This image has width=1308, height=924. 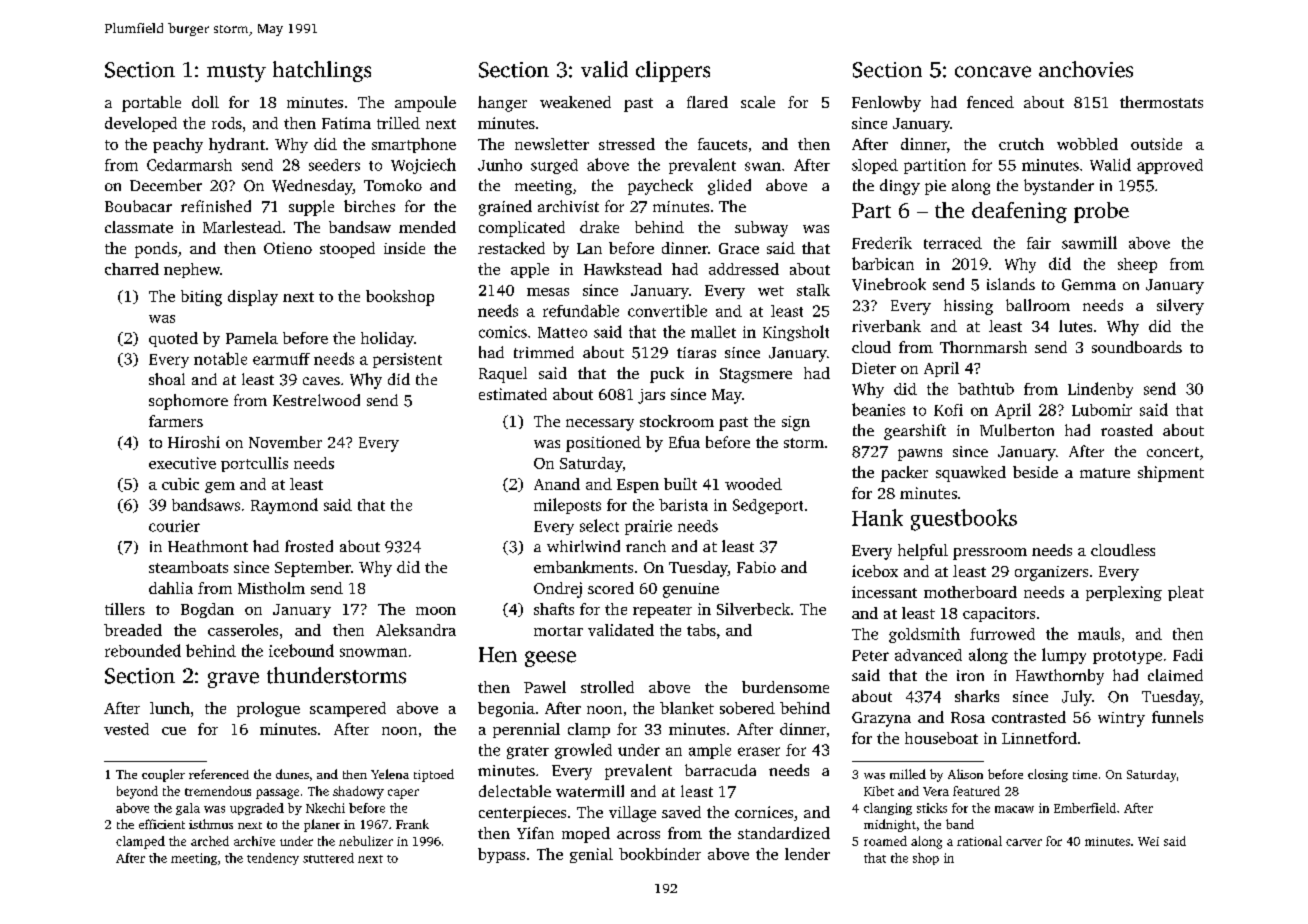 What do you see at coordinates (311, 208) in the image?
I see `supple` at bounding box center [311, 208].
